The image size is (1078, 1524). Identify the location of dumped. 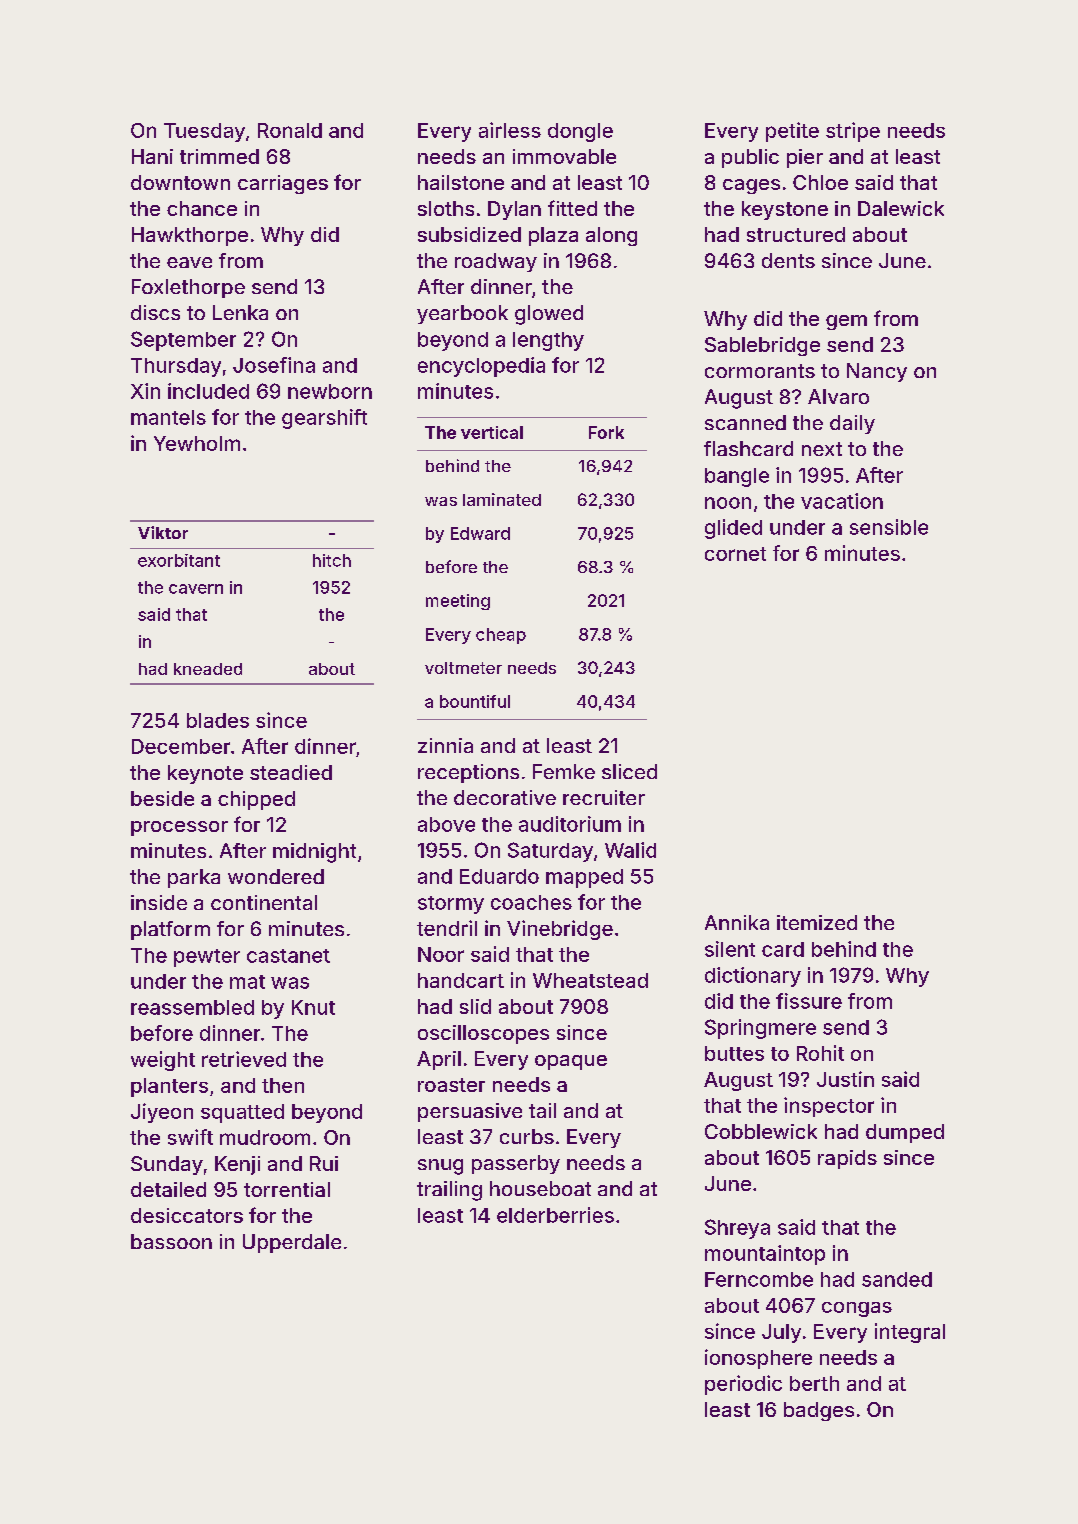
(905, 1133).
